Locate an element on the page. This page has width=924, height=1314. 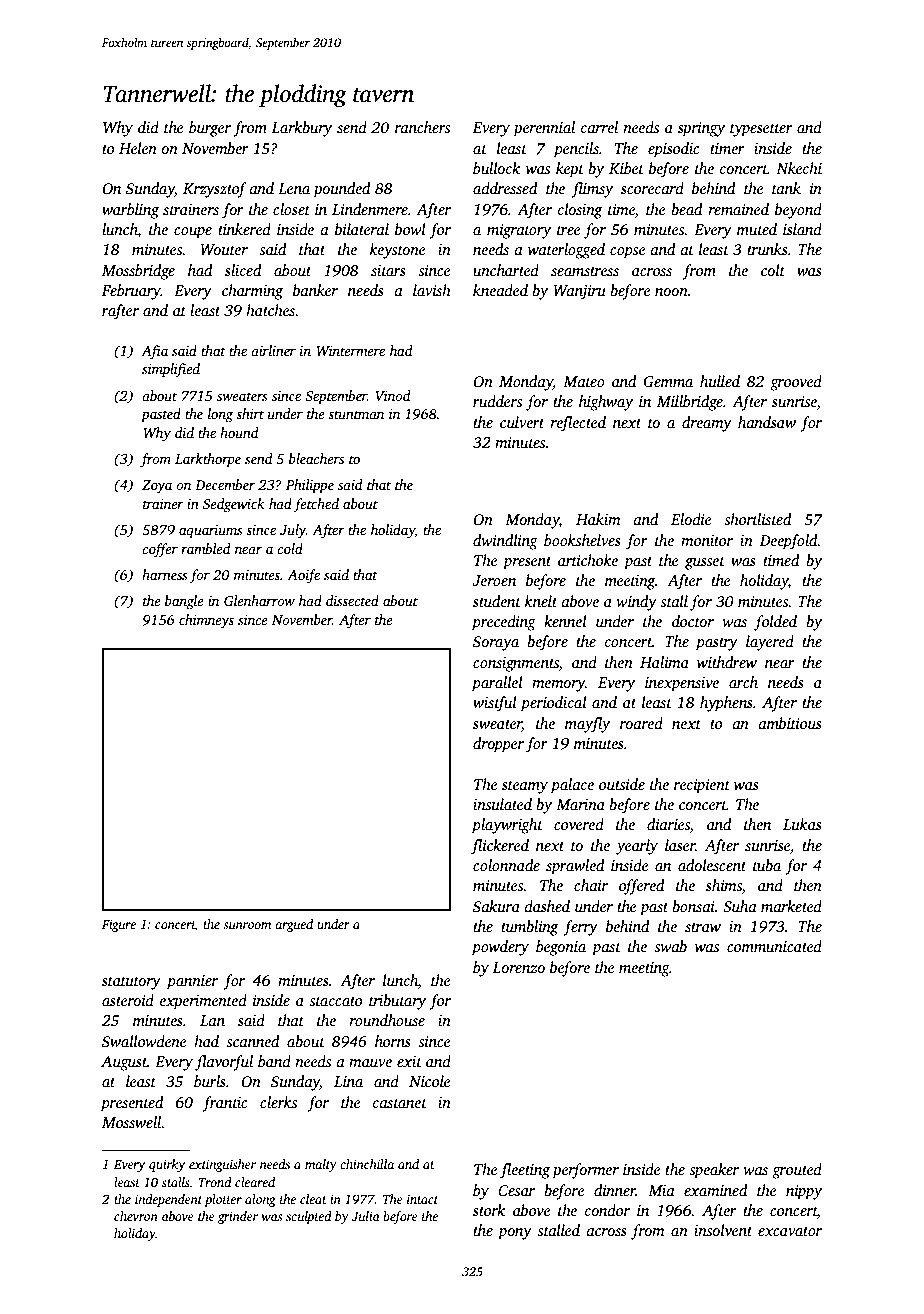
ambitious is located at coordinates (790, 723).
